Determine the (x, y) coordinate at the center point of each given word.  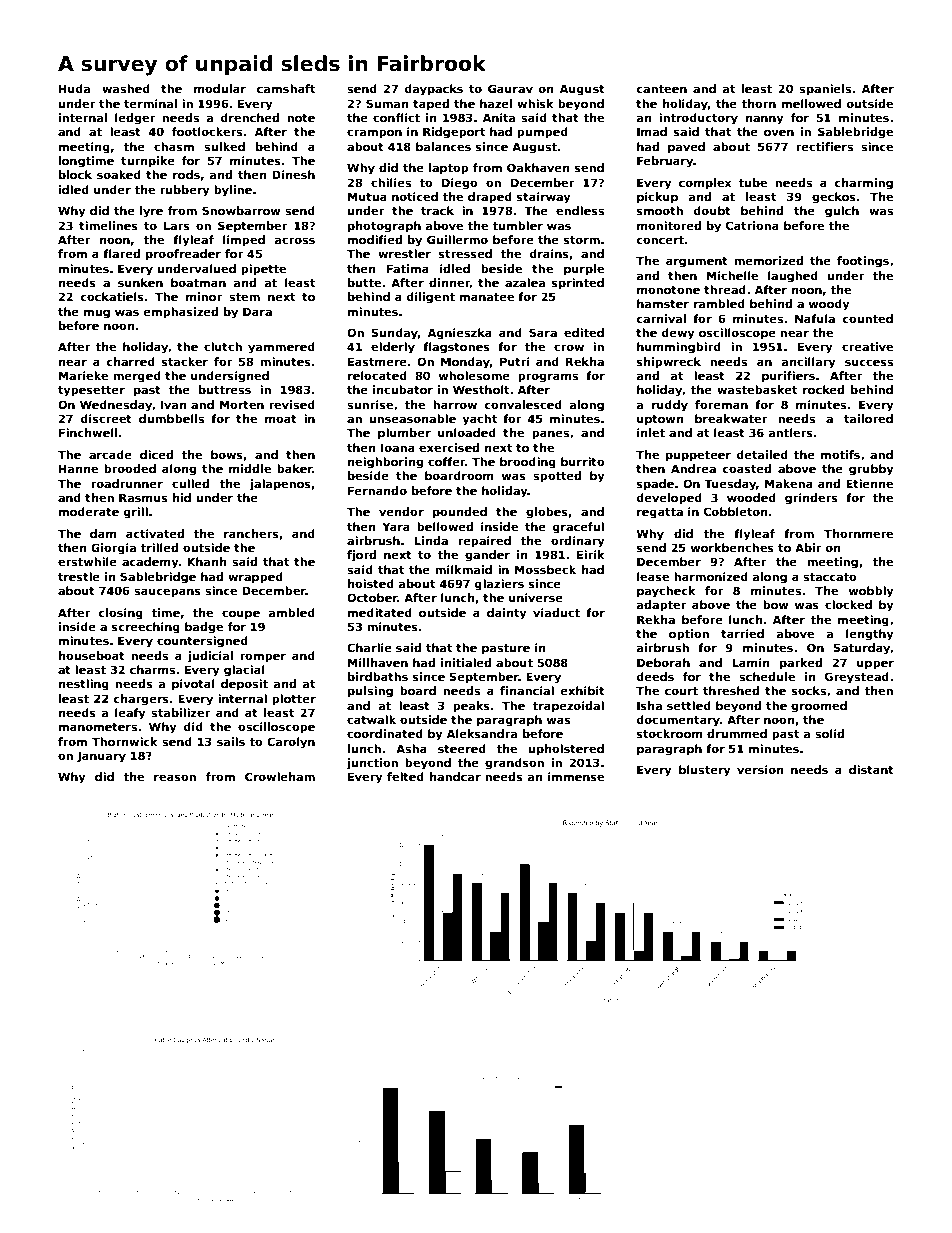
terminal (150, 103)
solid (829, 733)
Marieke (83, 375)
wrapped (255, 578)
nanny (765, 120)
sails (231, 741)
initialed (466, 662)
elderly (393, 348)
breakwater (731, 418)
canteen (662, 89)
